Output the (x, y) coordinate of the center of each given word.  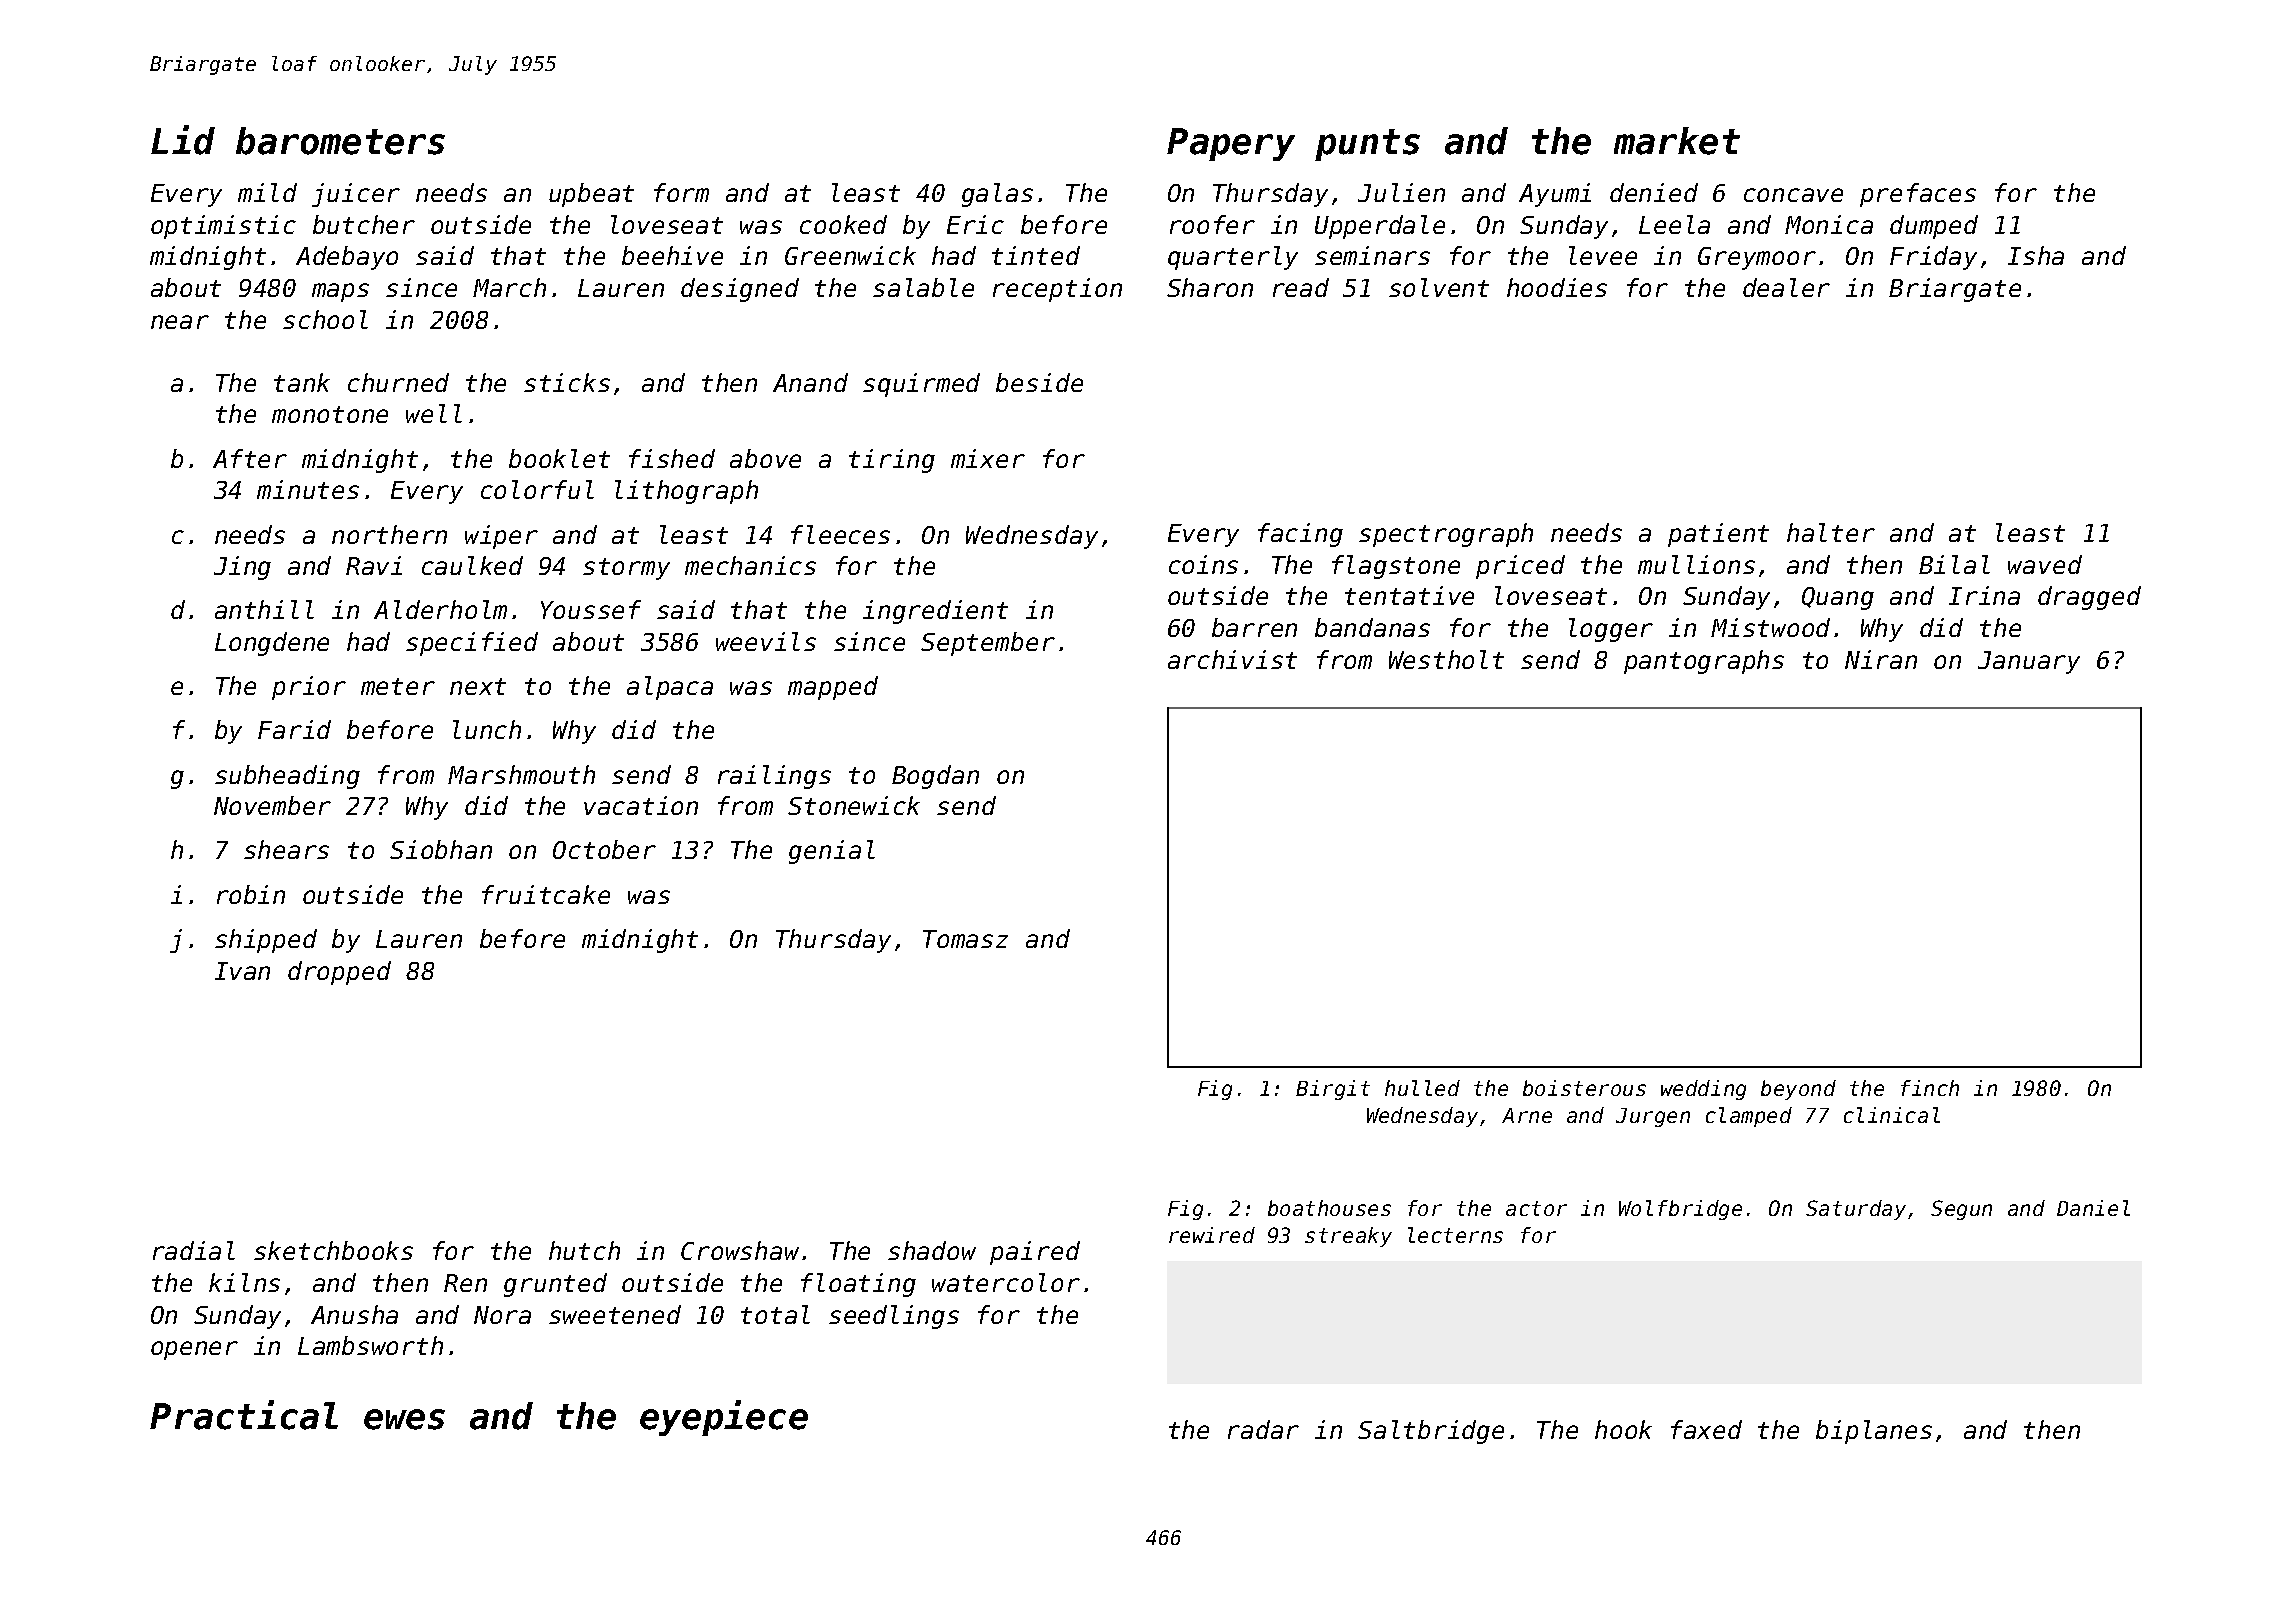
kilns (244, 1282)
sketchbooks (333, 1250)
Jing (242, 568)
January (2029, 662)
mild (267, 192)
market (1677, 141)
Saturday (1856, 1210)
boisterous (1584, 1088)
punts (1367, 145)
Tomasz (965, 939)
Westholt (1446, 659)
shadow (932, 1250)
